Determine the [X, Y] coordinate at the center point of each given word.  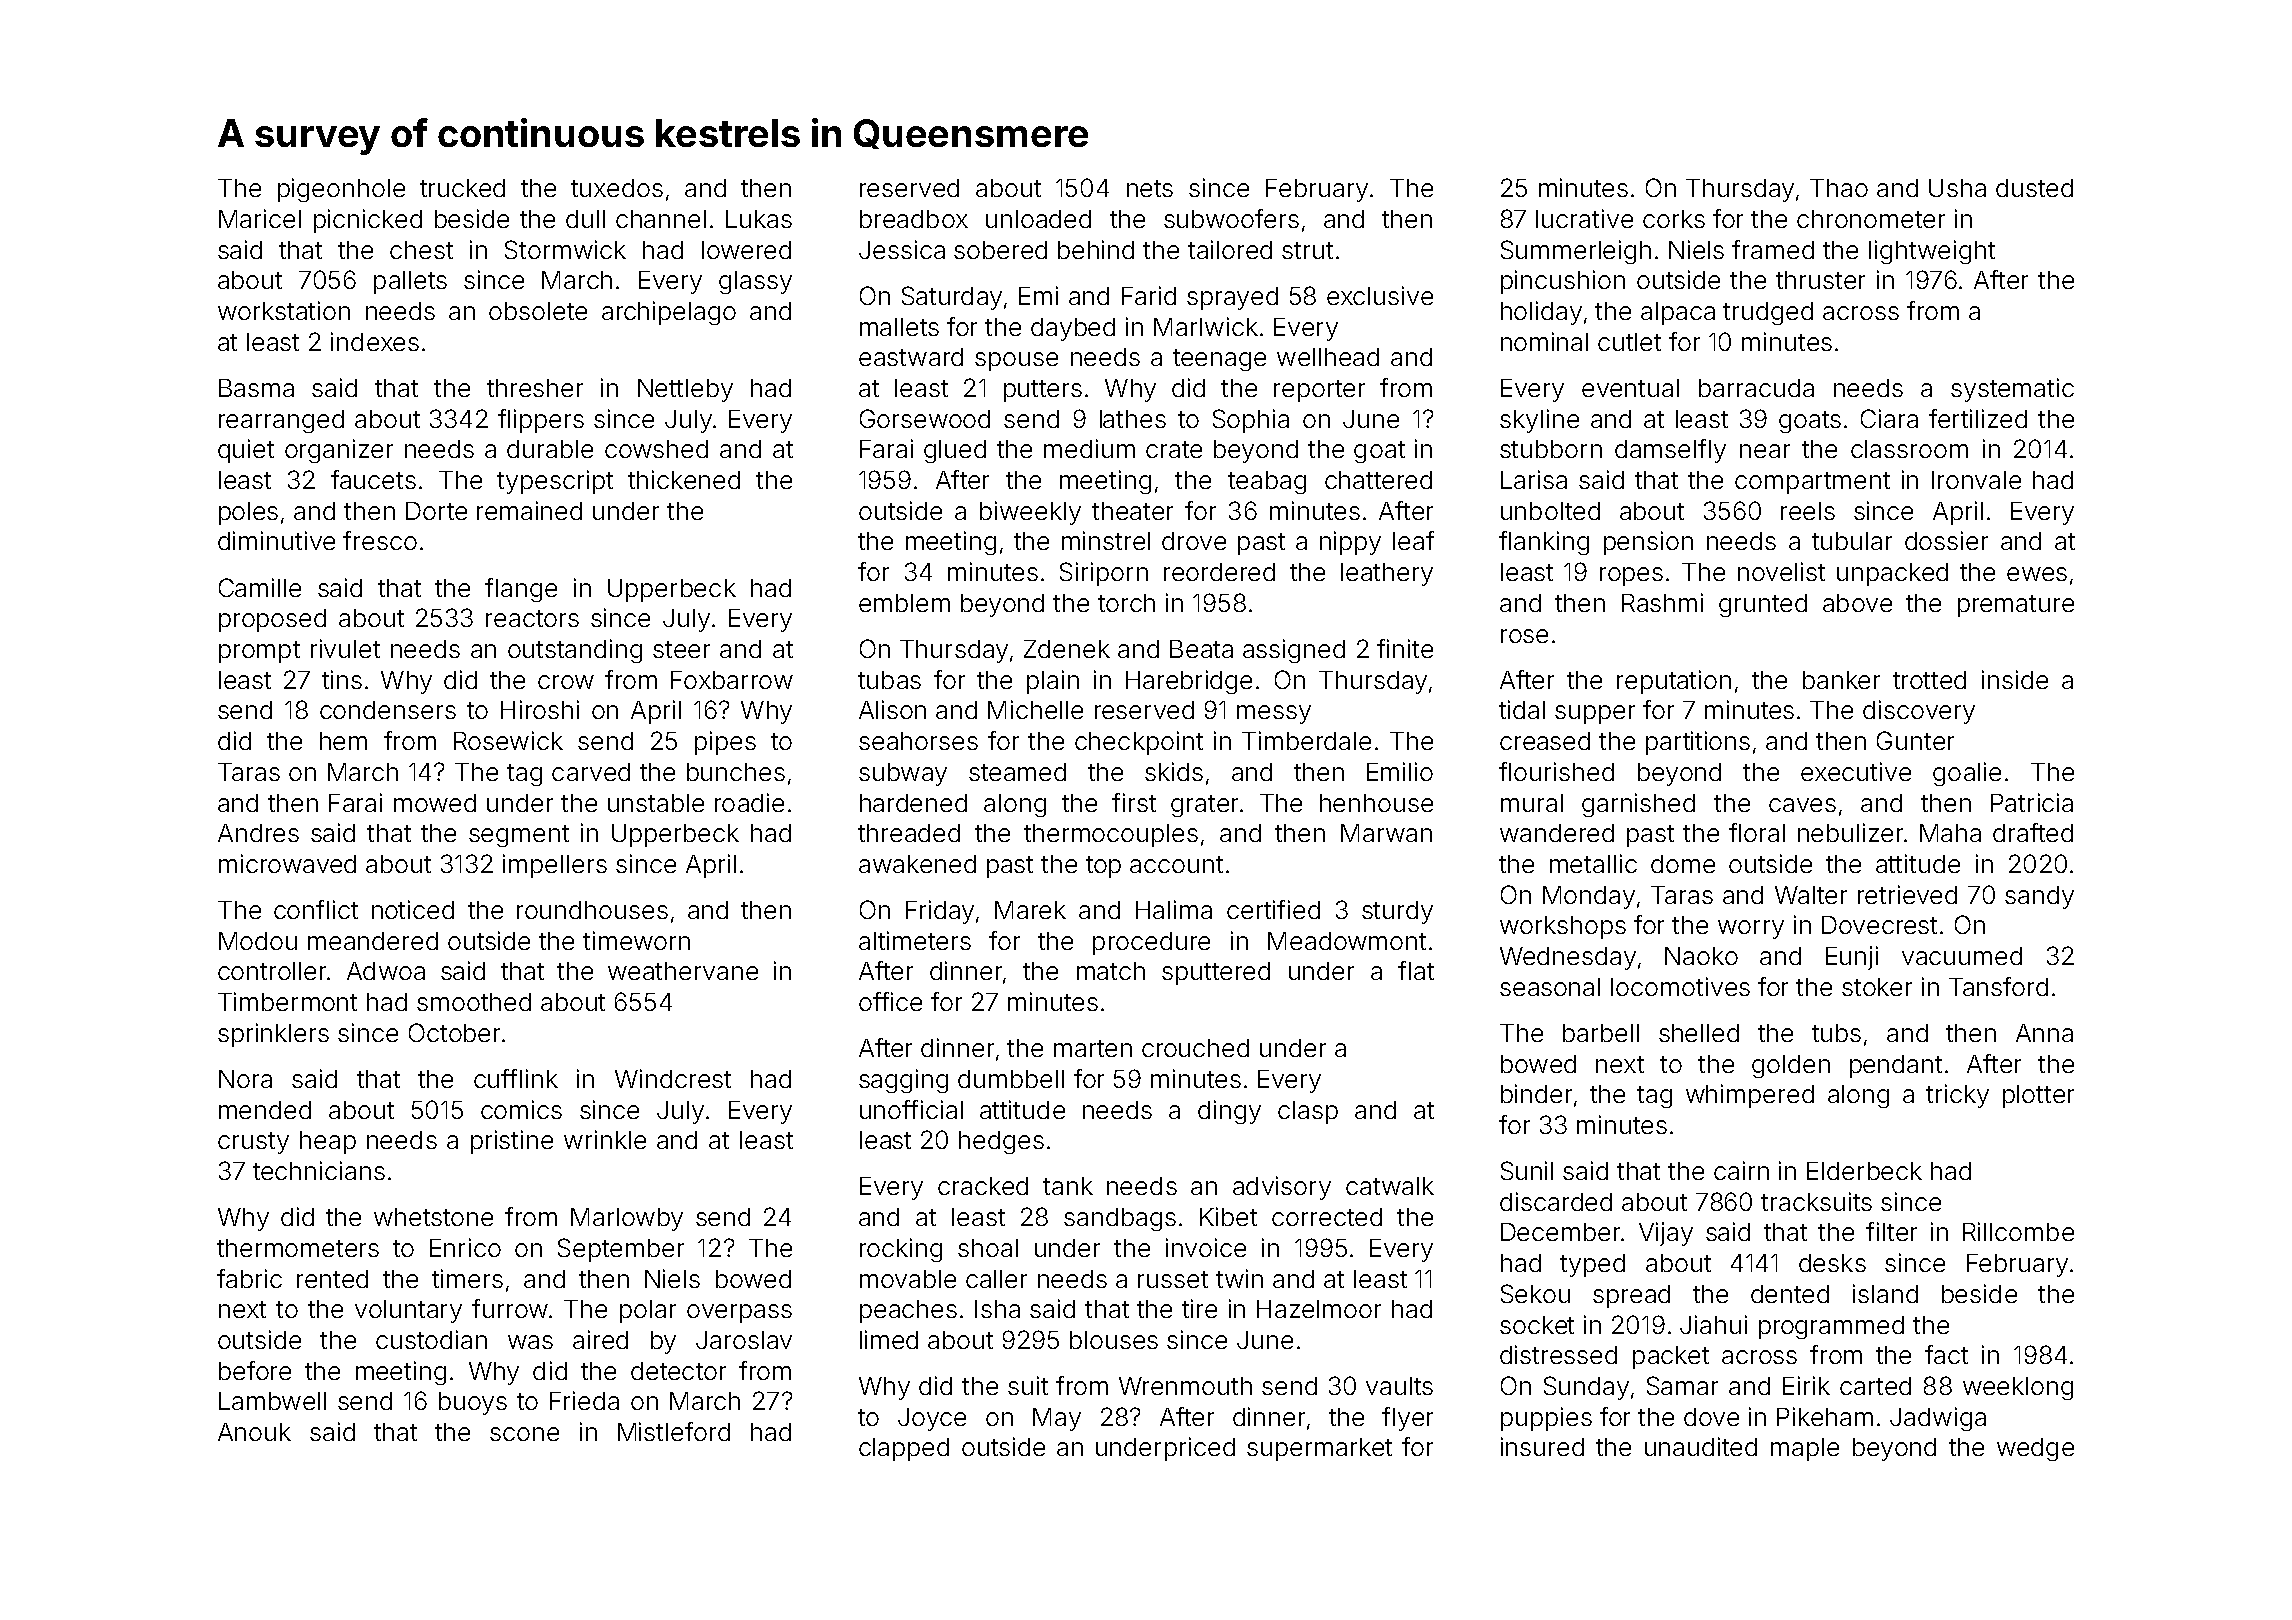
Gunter [1915, 740]
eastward [911, 357]
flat [1416, 970]
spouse [1016, 361]
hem [343, 741]
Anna [2044, 1033]
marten [1093, 1048]
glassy [755, 282]
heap [328, 1142]
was [530, 1342]
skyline [1539, 421]
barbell [1601, 1033]
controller [272, 971]
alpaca [1678, 313]
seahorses [918, 741]
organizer [339, 451]
